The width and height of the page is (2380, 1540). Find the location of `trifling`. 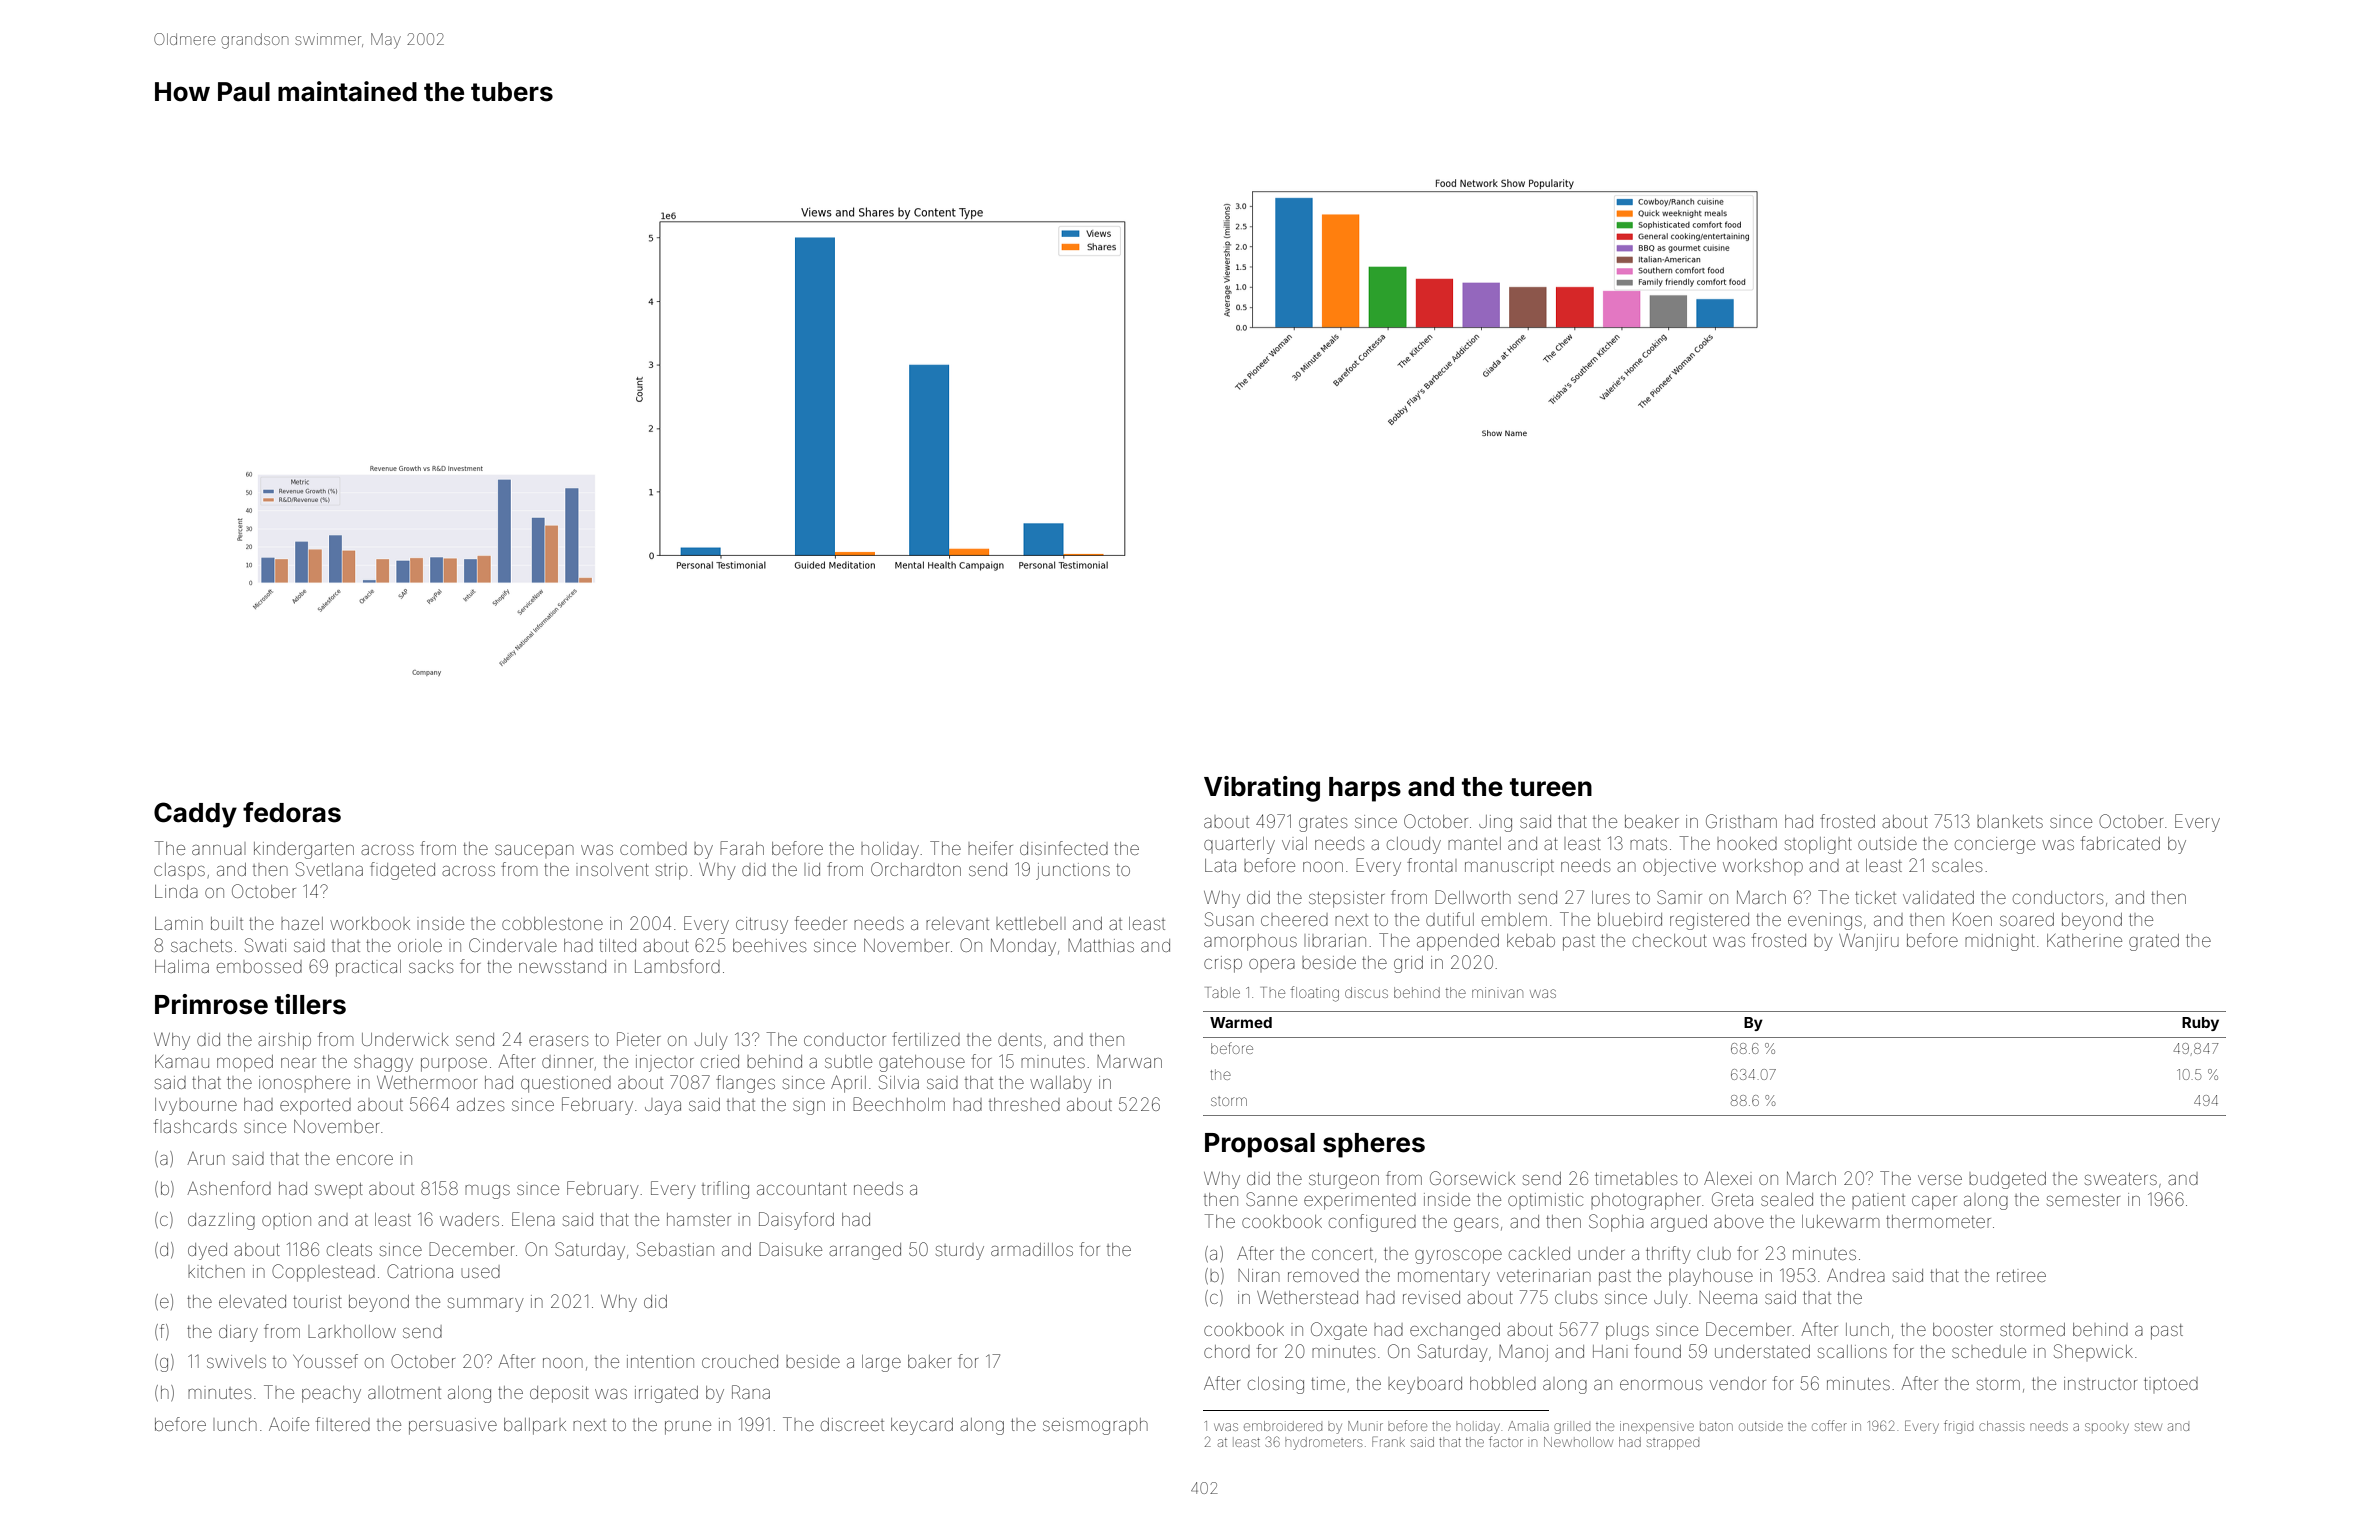

trifling is located at coordinates (725, 1190).
